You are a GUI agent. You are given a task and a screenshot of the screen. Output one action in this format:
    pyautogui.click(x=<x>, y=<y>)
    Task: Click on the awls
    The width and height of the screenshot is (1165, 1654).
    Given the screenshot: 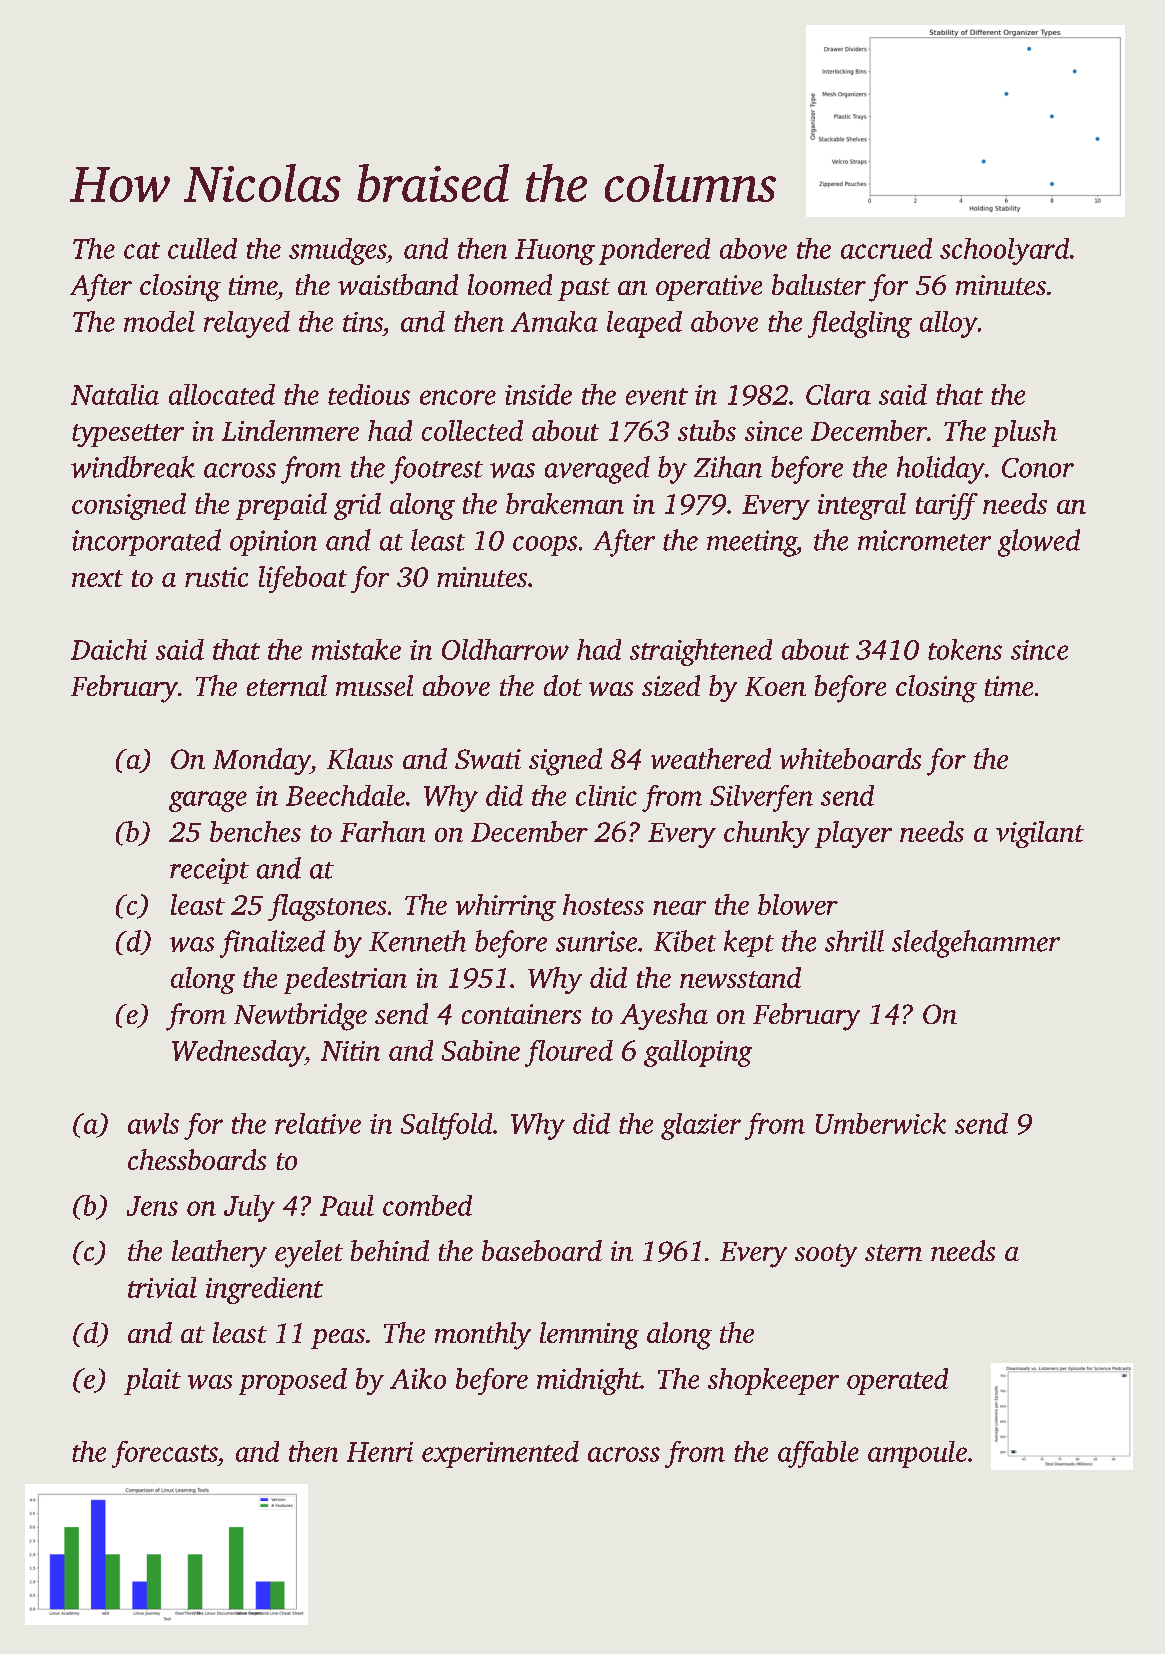 What is the action you would take?
    pyautogui.click(x=153, y=1123)
